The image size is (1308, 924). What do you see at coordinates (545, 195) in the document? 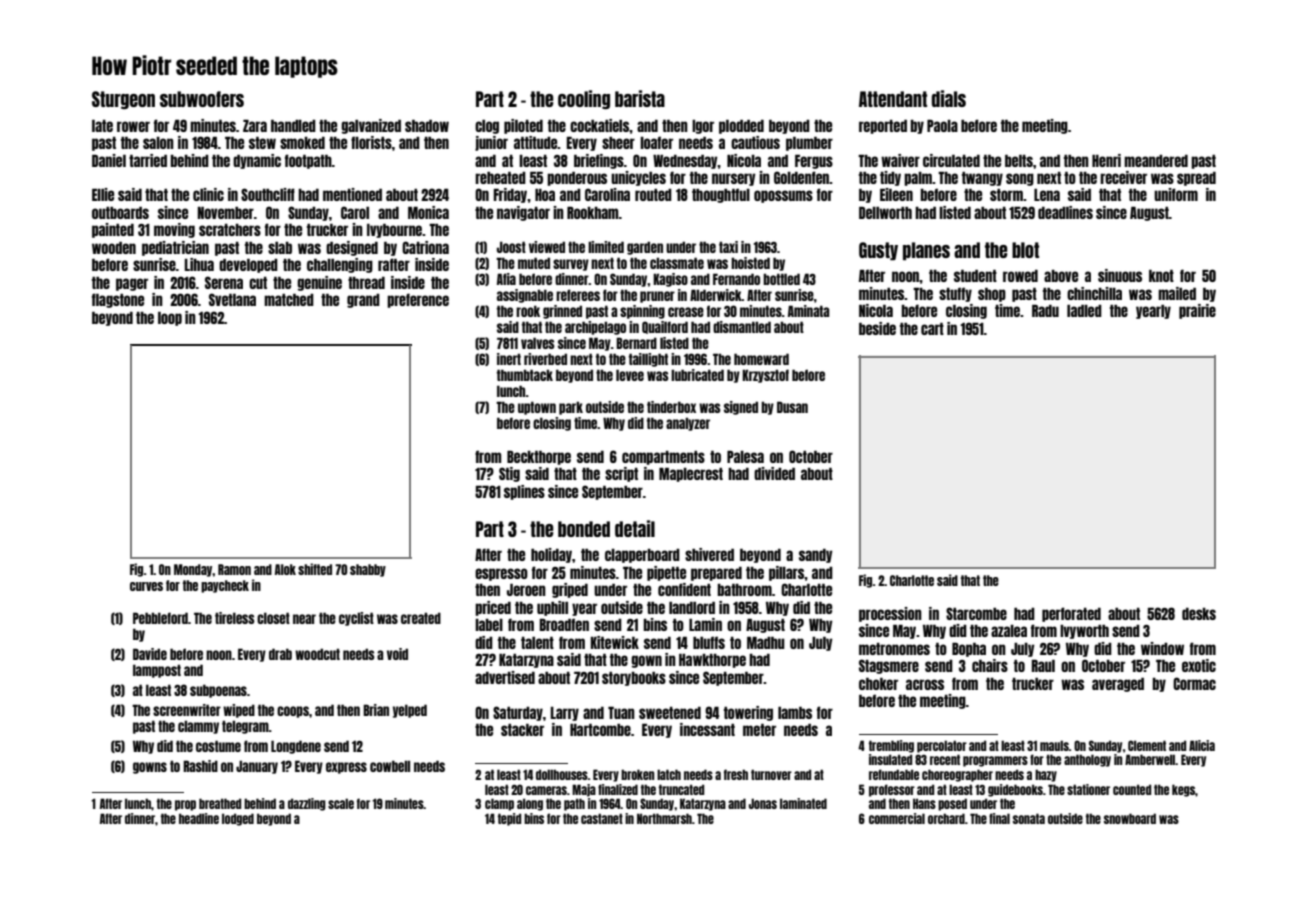
I see `Hoa` at bounding box center [545, 195].
